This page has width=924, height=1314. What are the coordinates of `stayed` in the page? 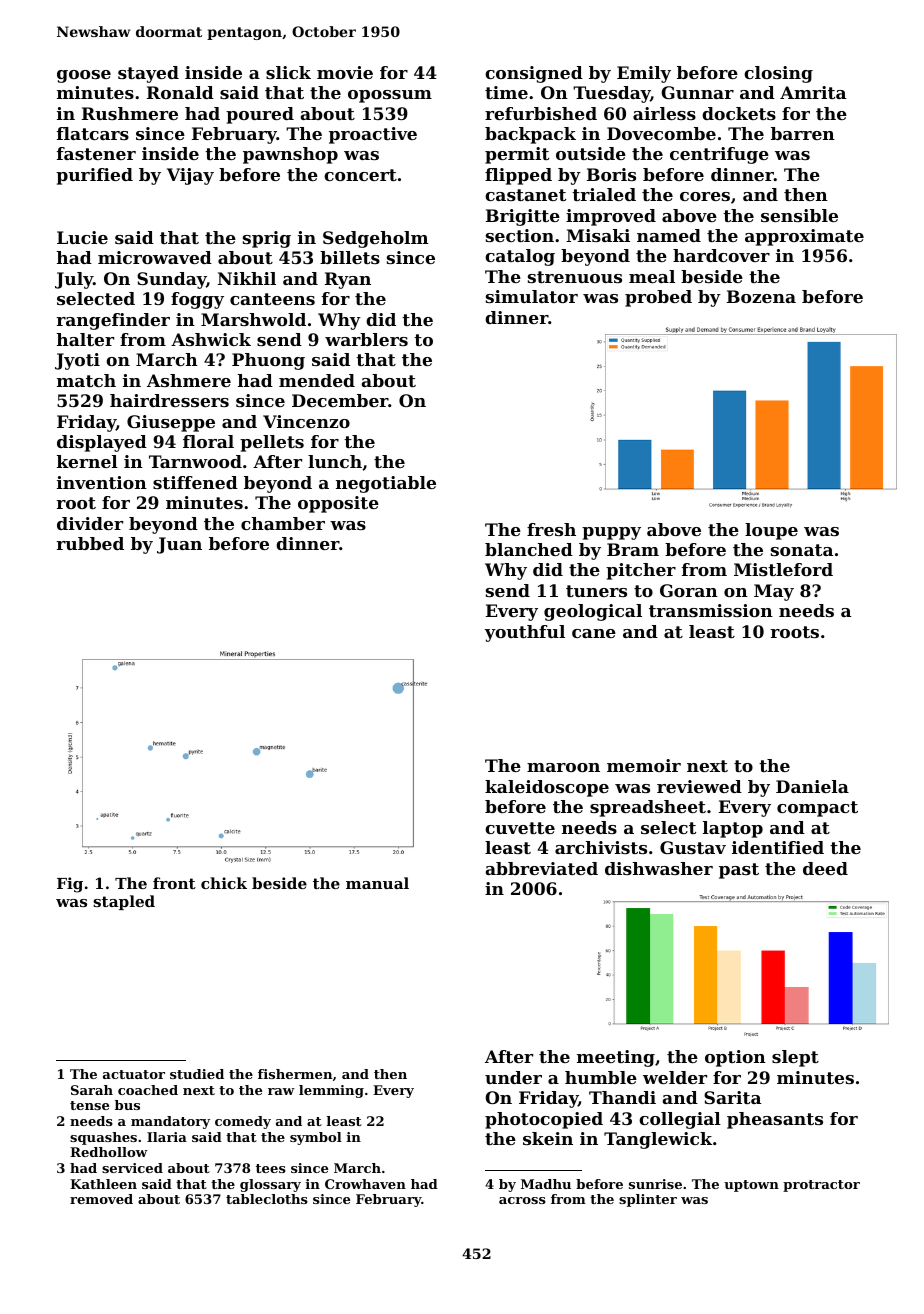 It's located at (148, 74).
